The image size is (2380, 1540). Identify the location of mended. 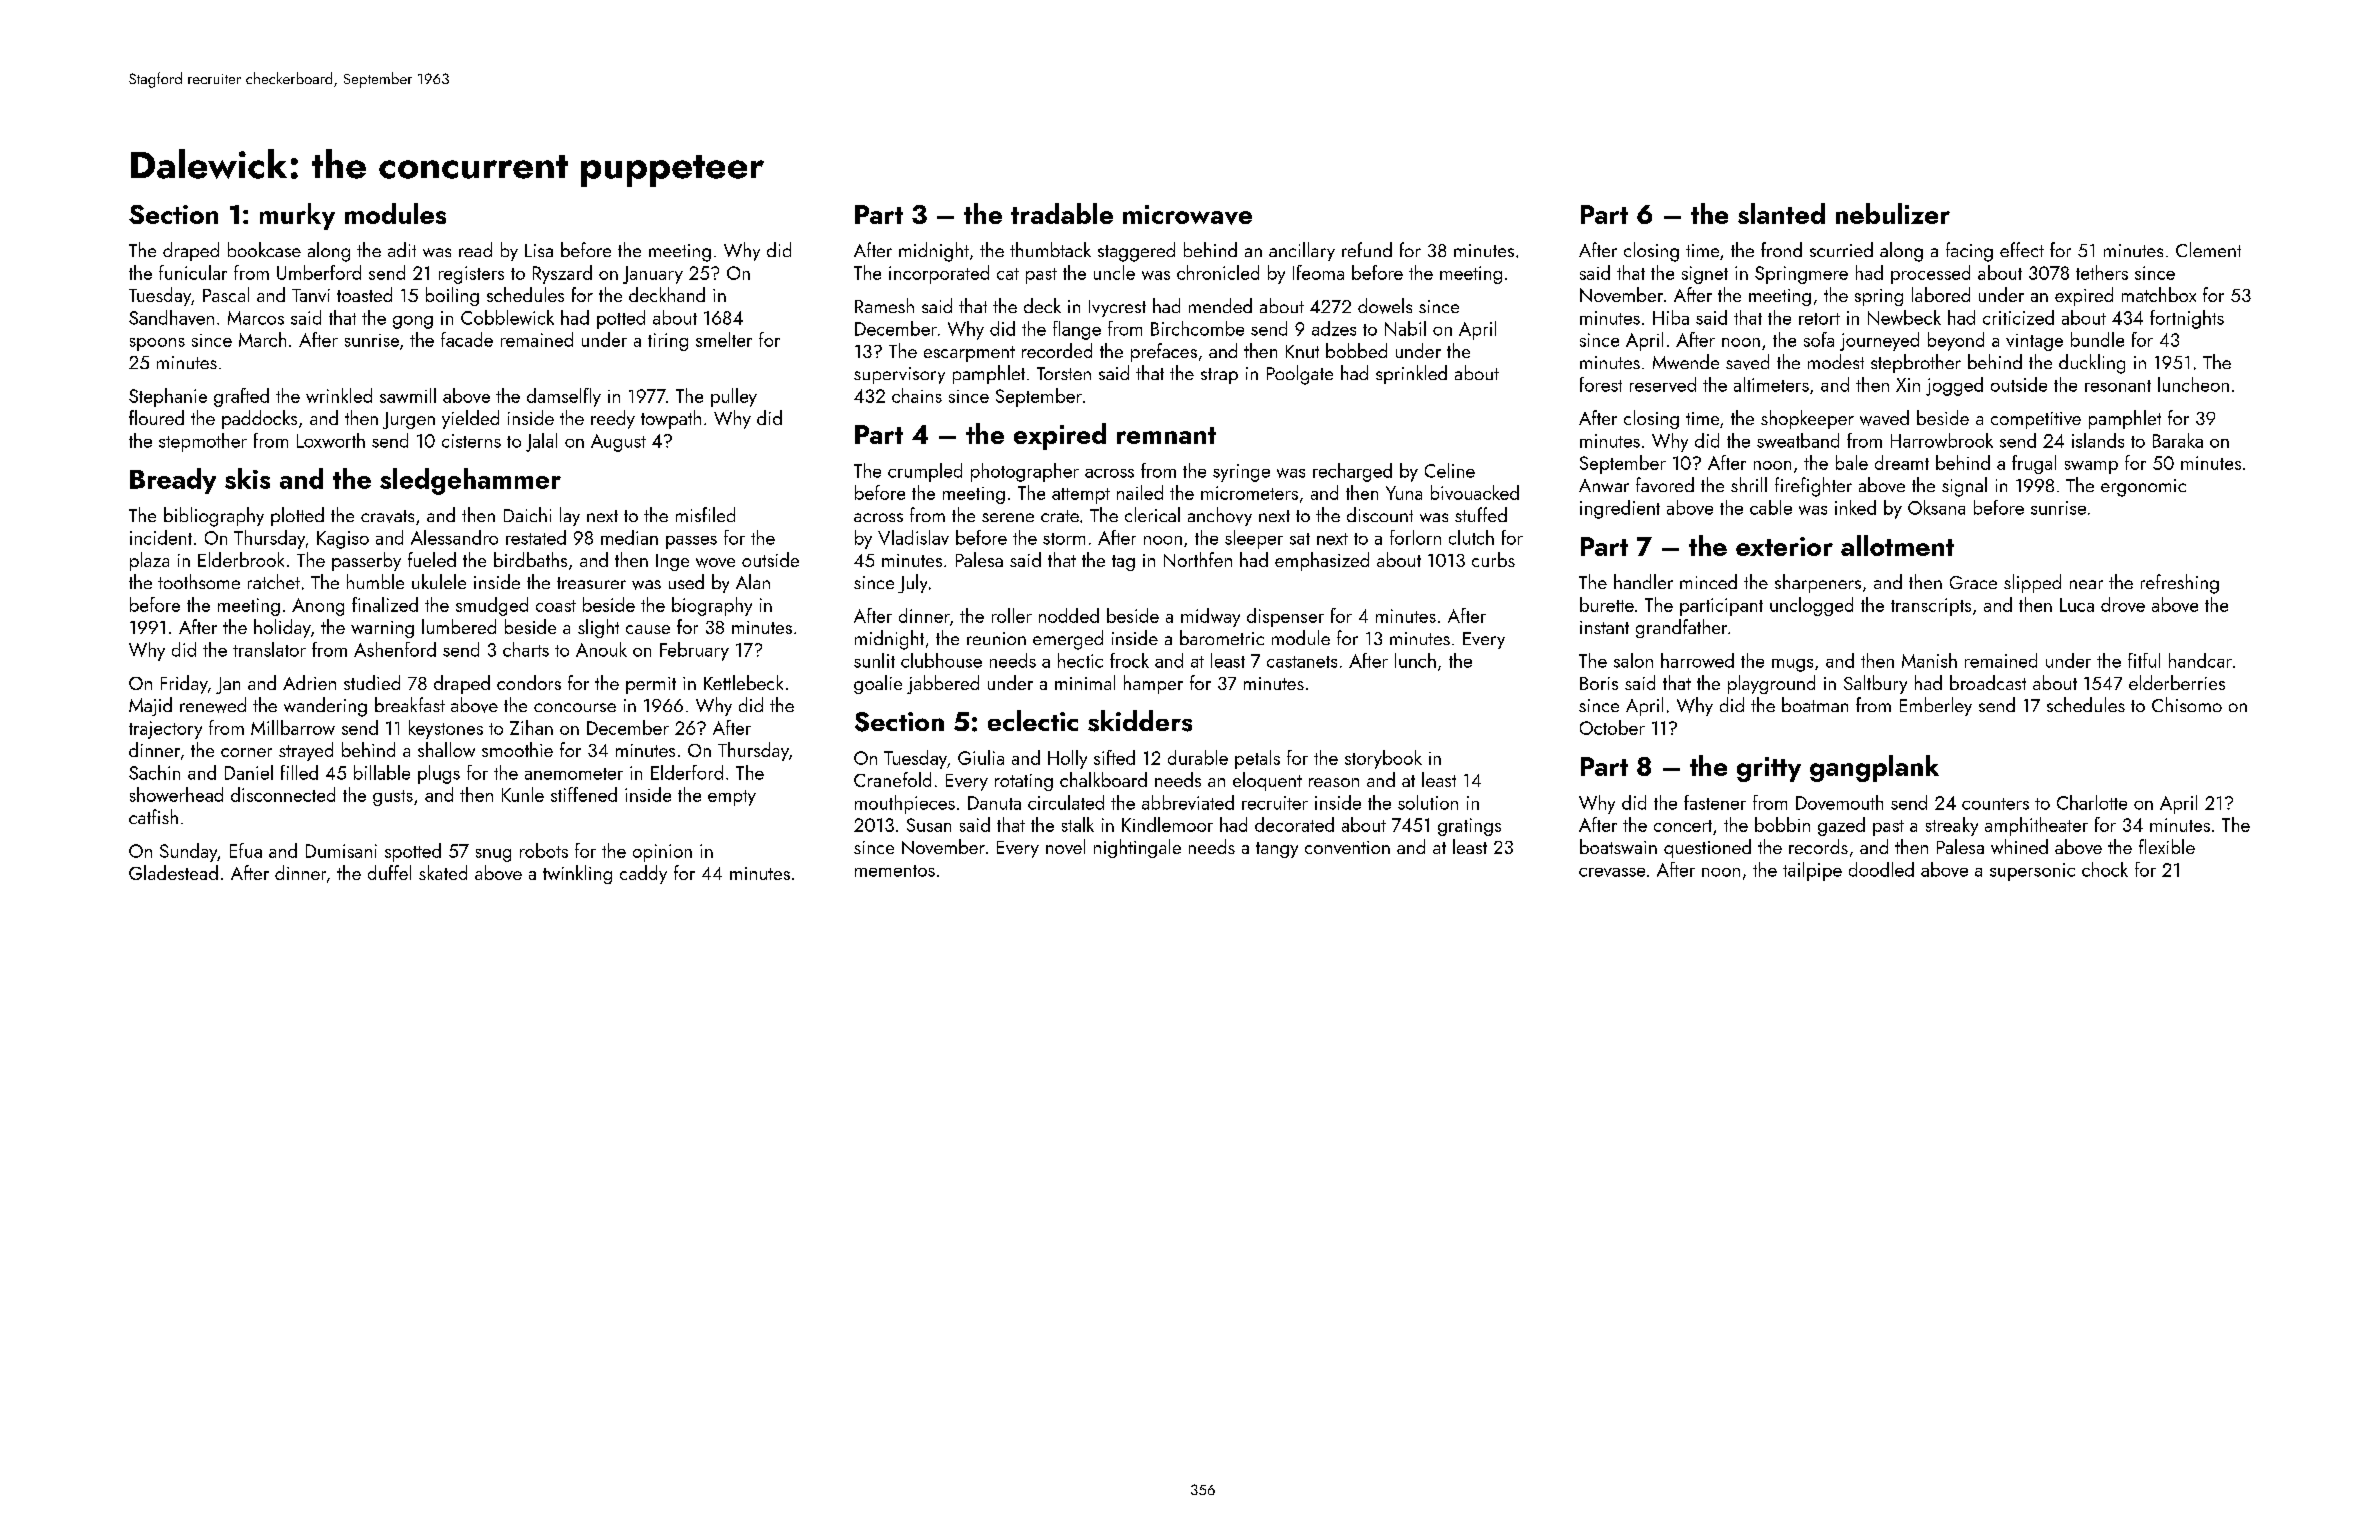
(1220, 305).
